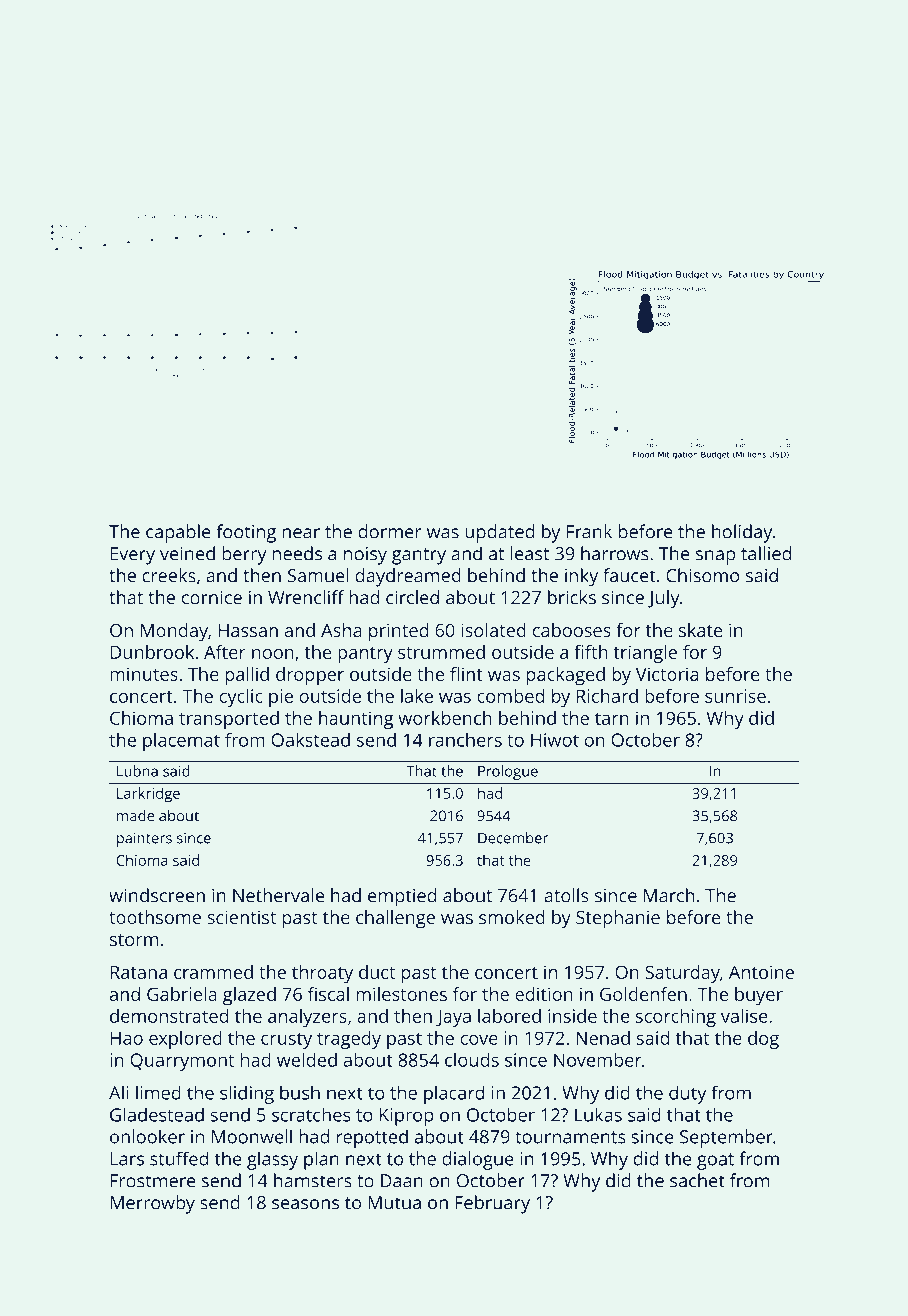 This image has width=908, height=1316. I want to click on Antoine, so click(761, 972).
